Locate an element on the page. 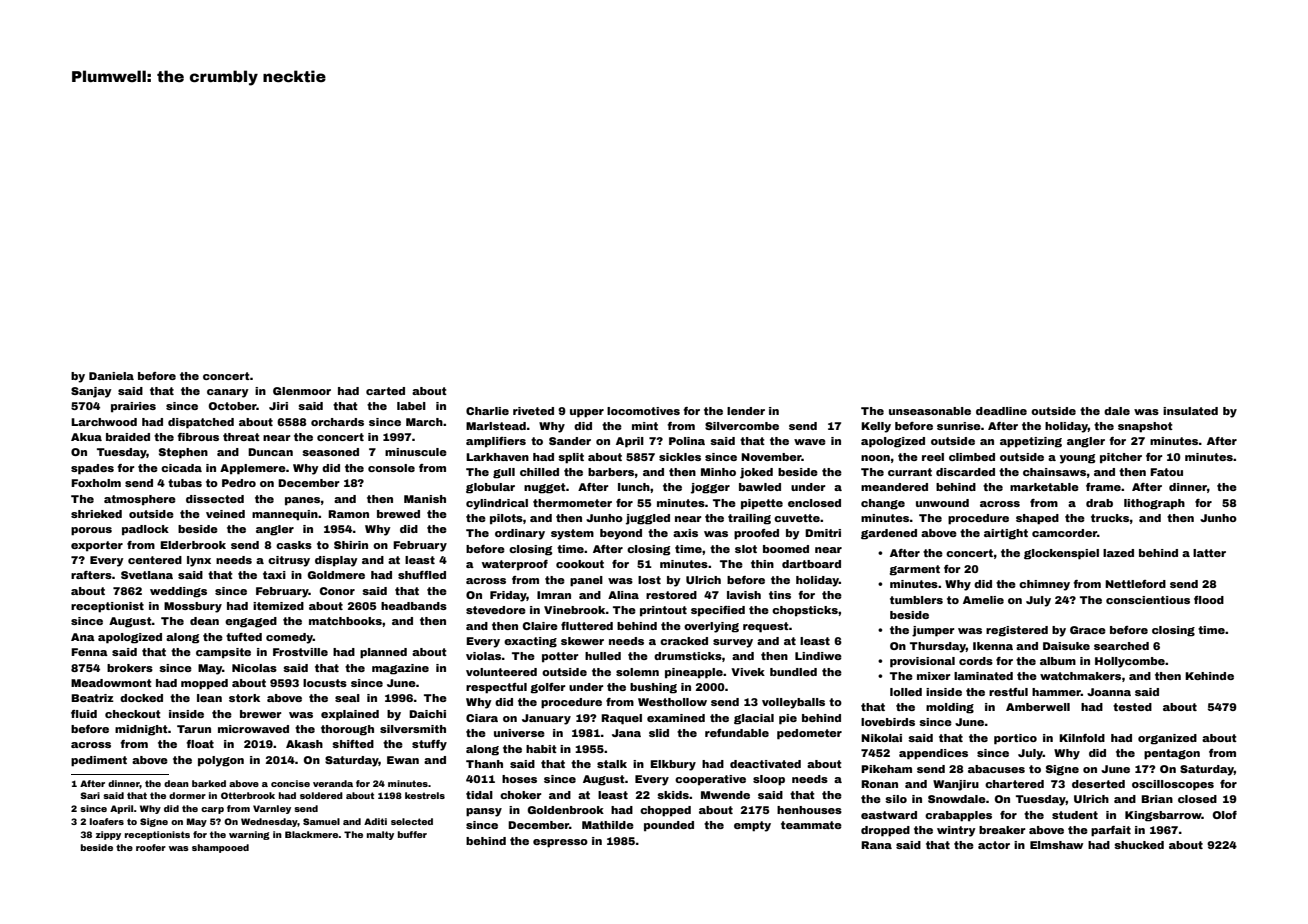  pitcher is located at coordinates (1121, 458).
